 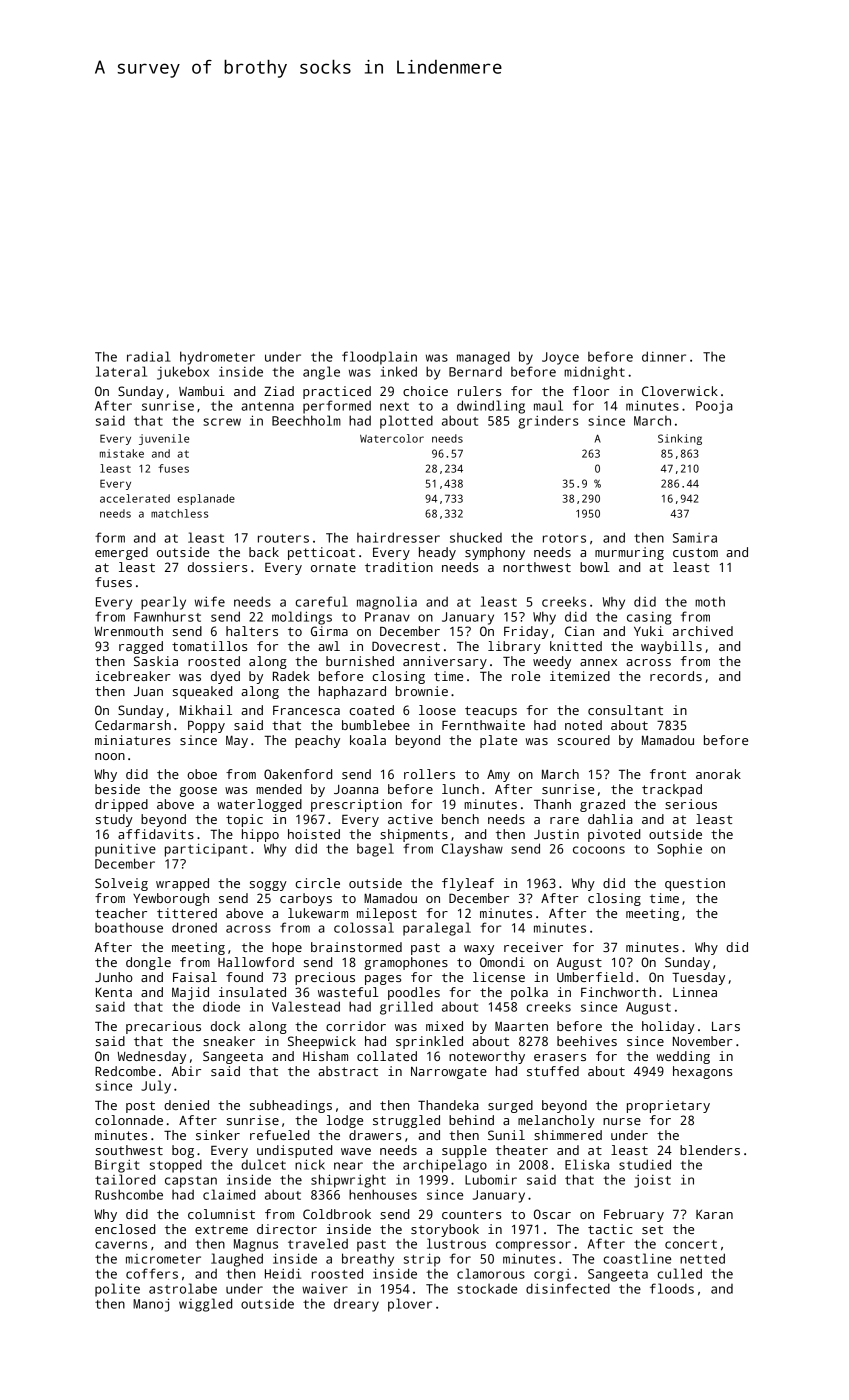 What do you see at coordinates (206, 850) in the screenshot?
I see `participant` at bounding box center [206, 850].
